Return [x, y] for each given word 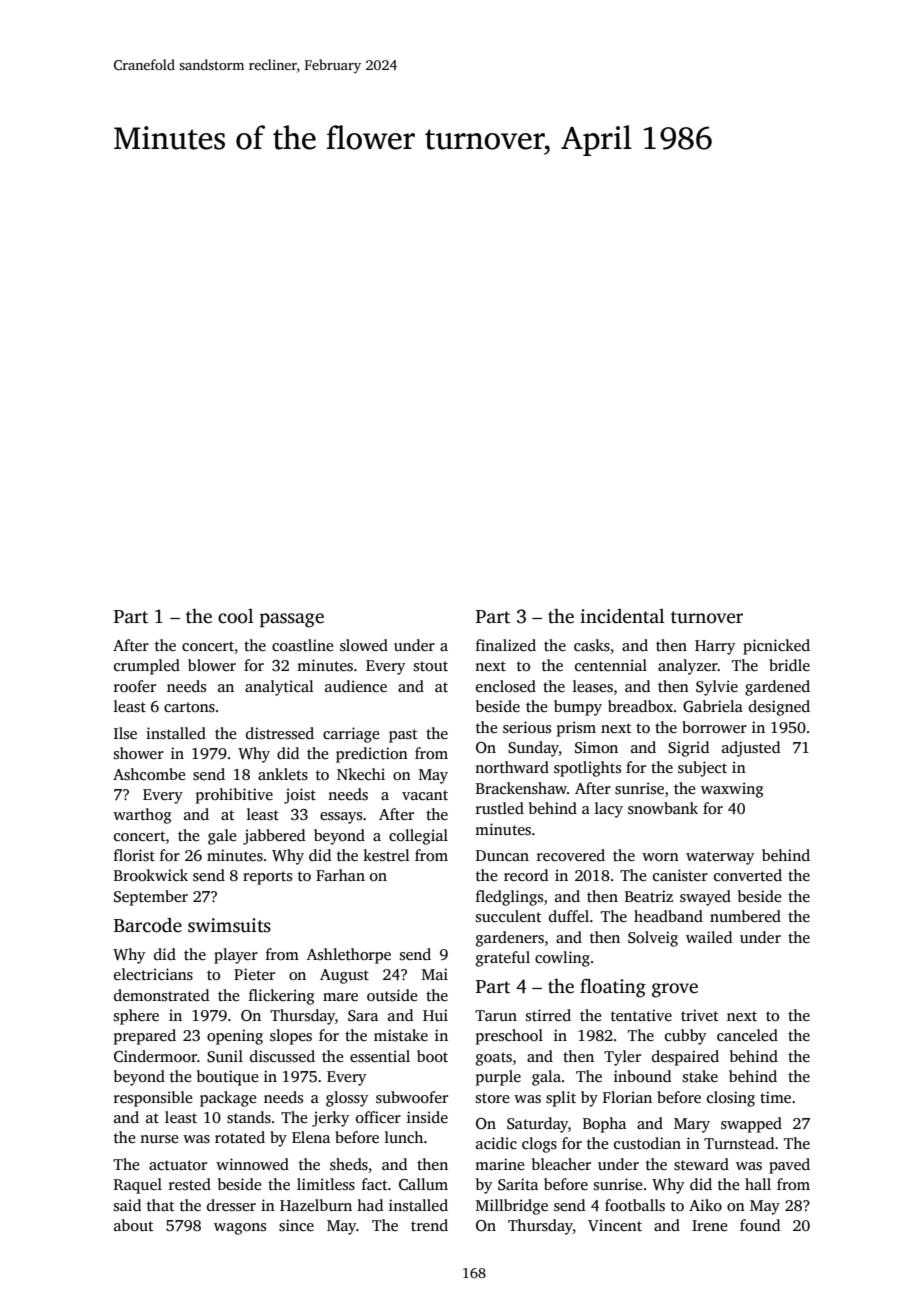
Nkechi [361, 774]
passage [292, 620]
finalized [506, 645]
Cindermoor [155, 1056]
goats [494, 1059]
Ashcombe [149, 774]
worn [660, 857]
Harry [715, 647]
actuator [178, 1165]
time [775, 1097]
